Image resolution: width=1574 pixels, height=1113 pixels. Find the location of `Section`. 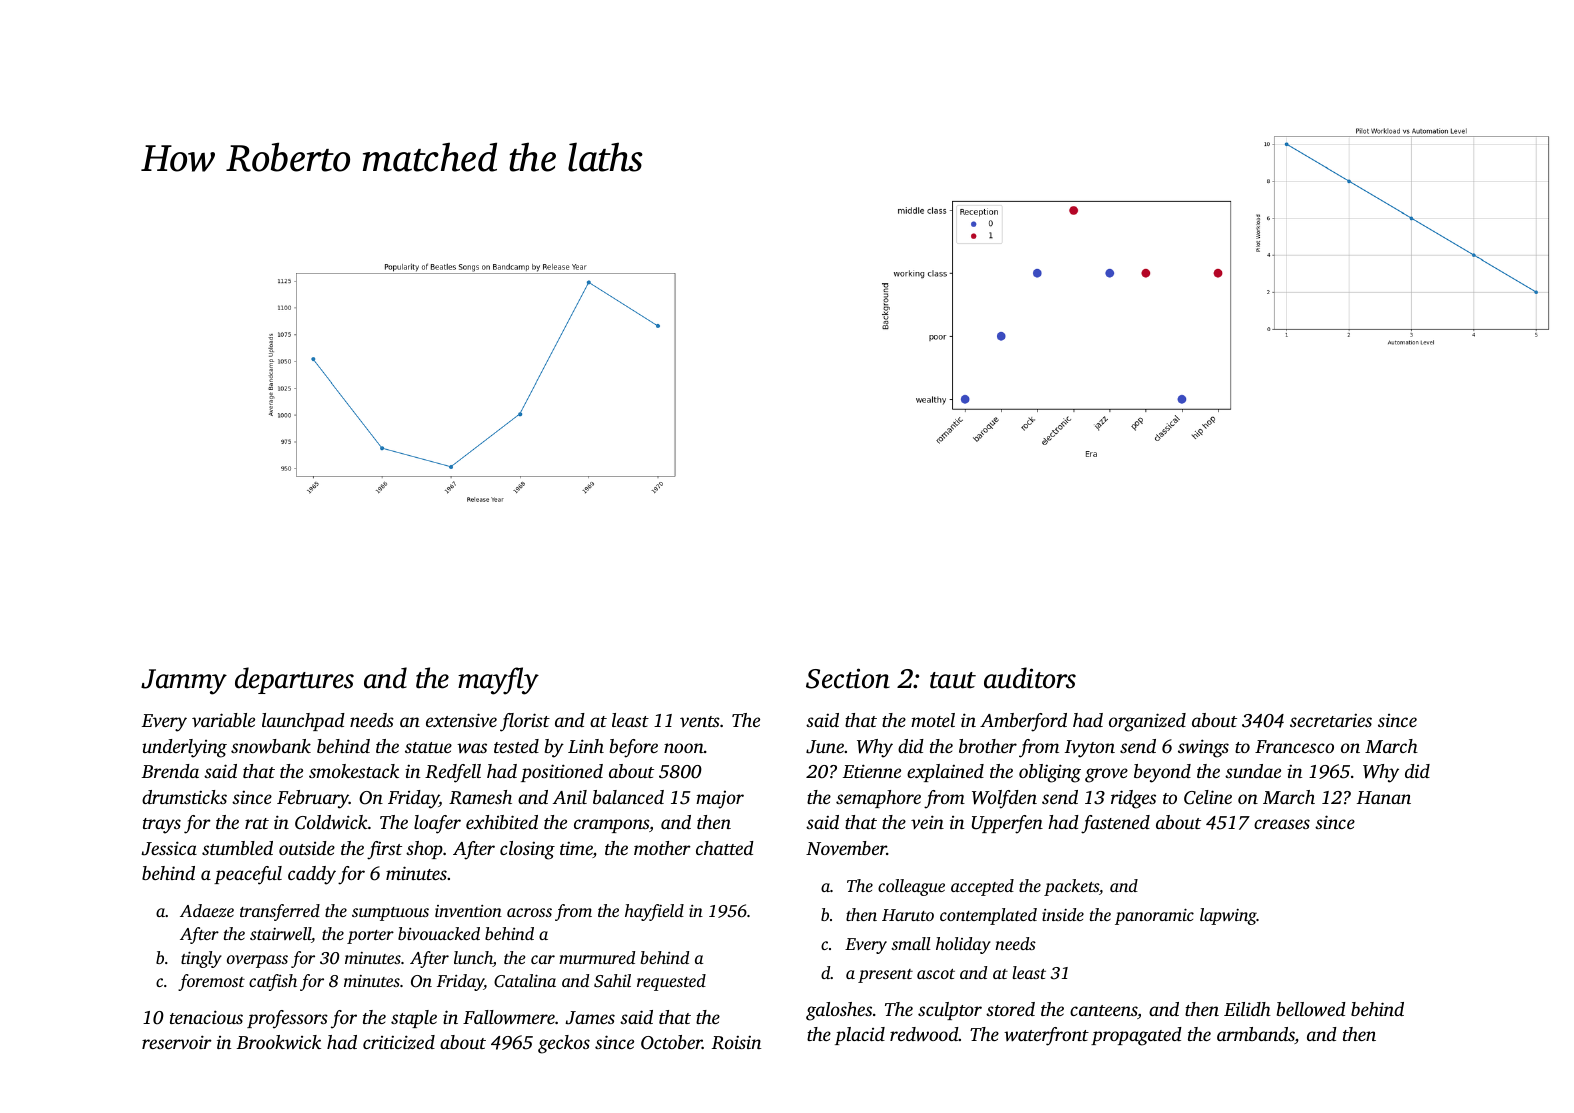

Section is located at coordinates (848, 678).
